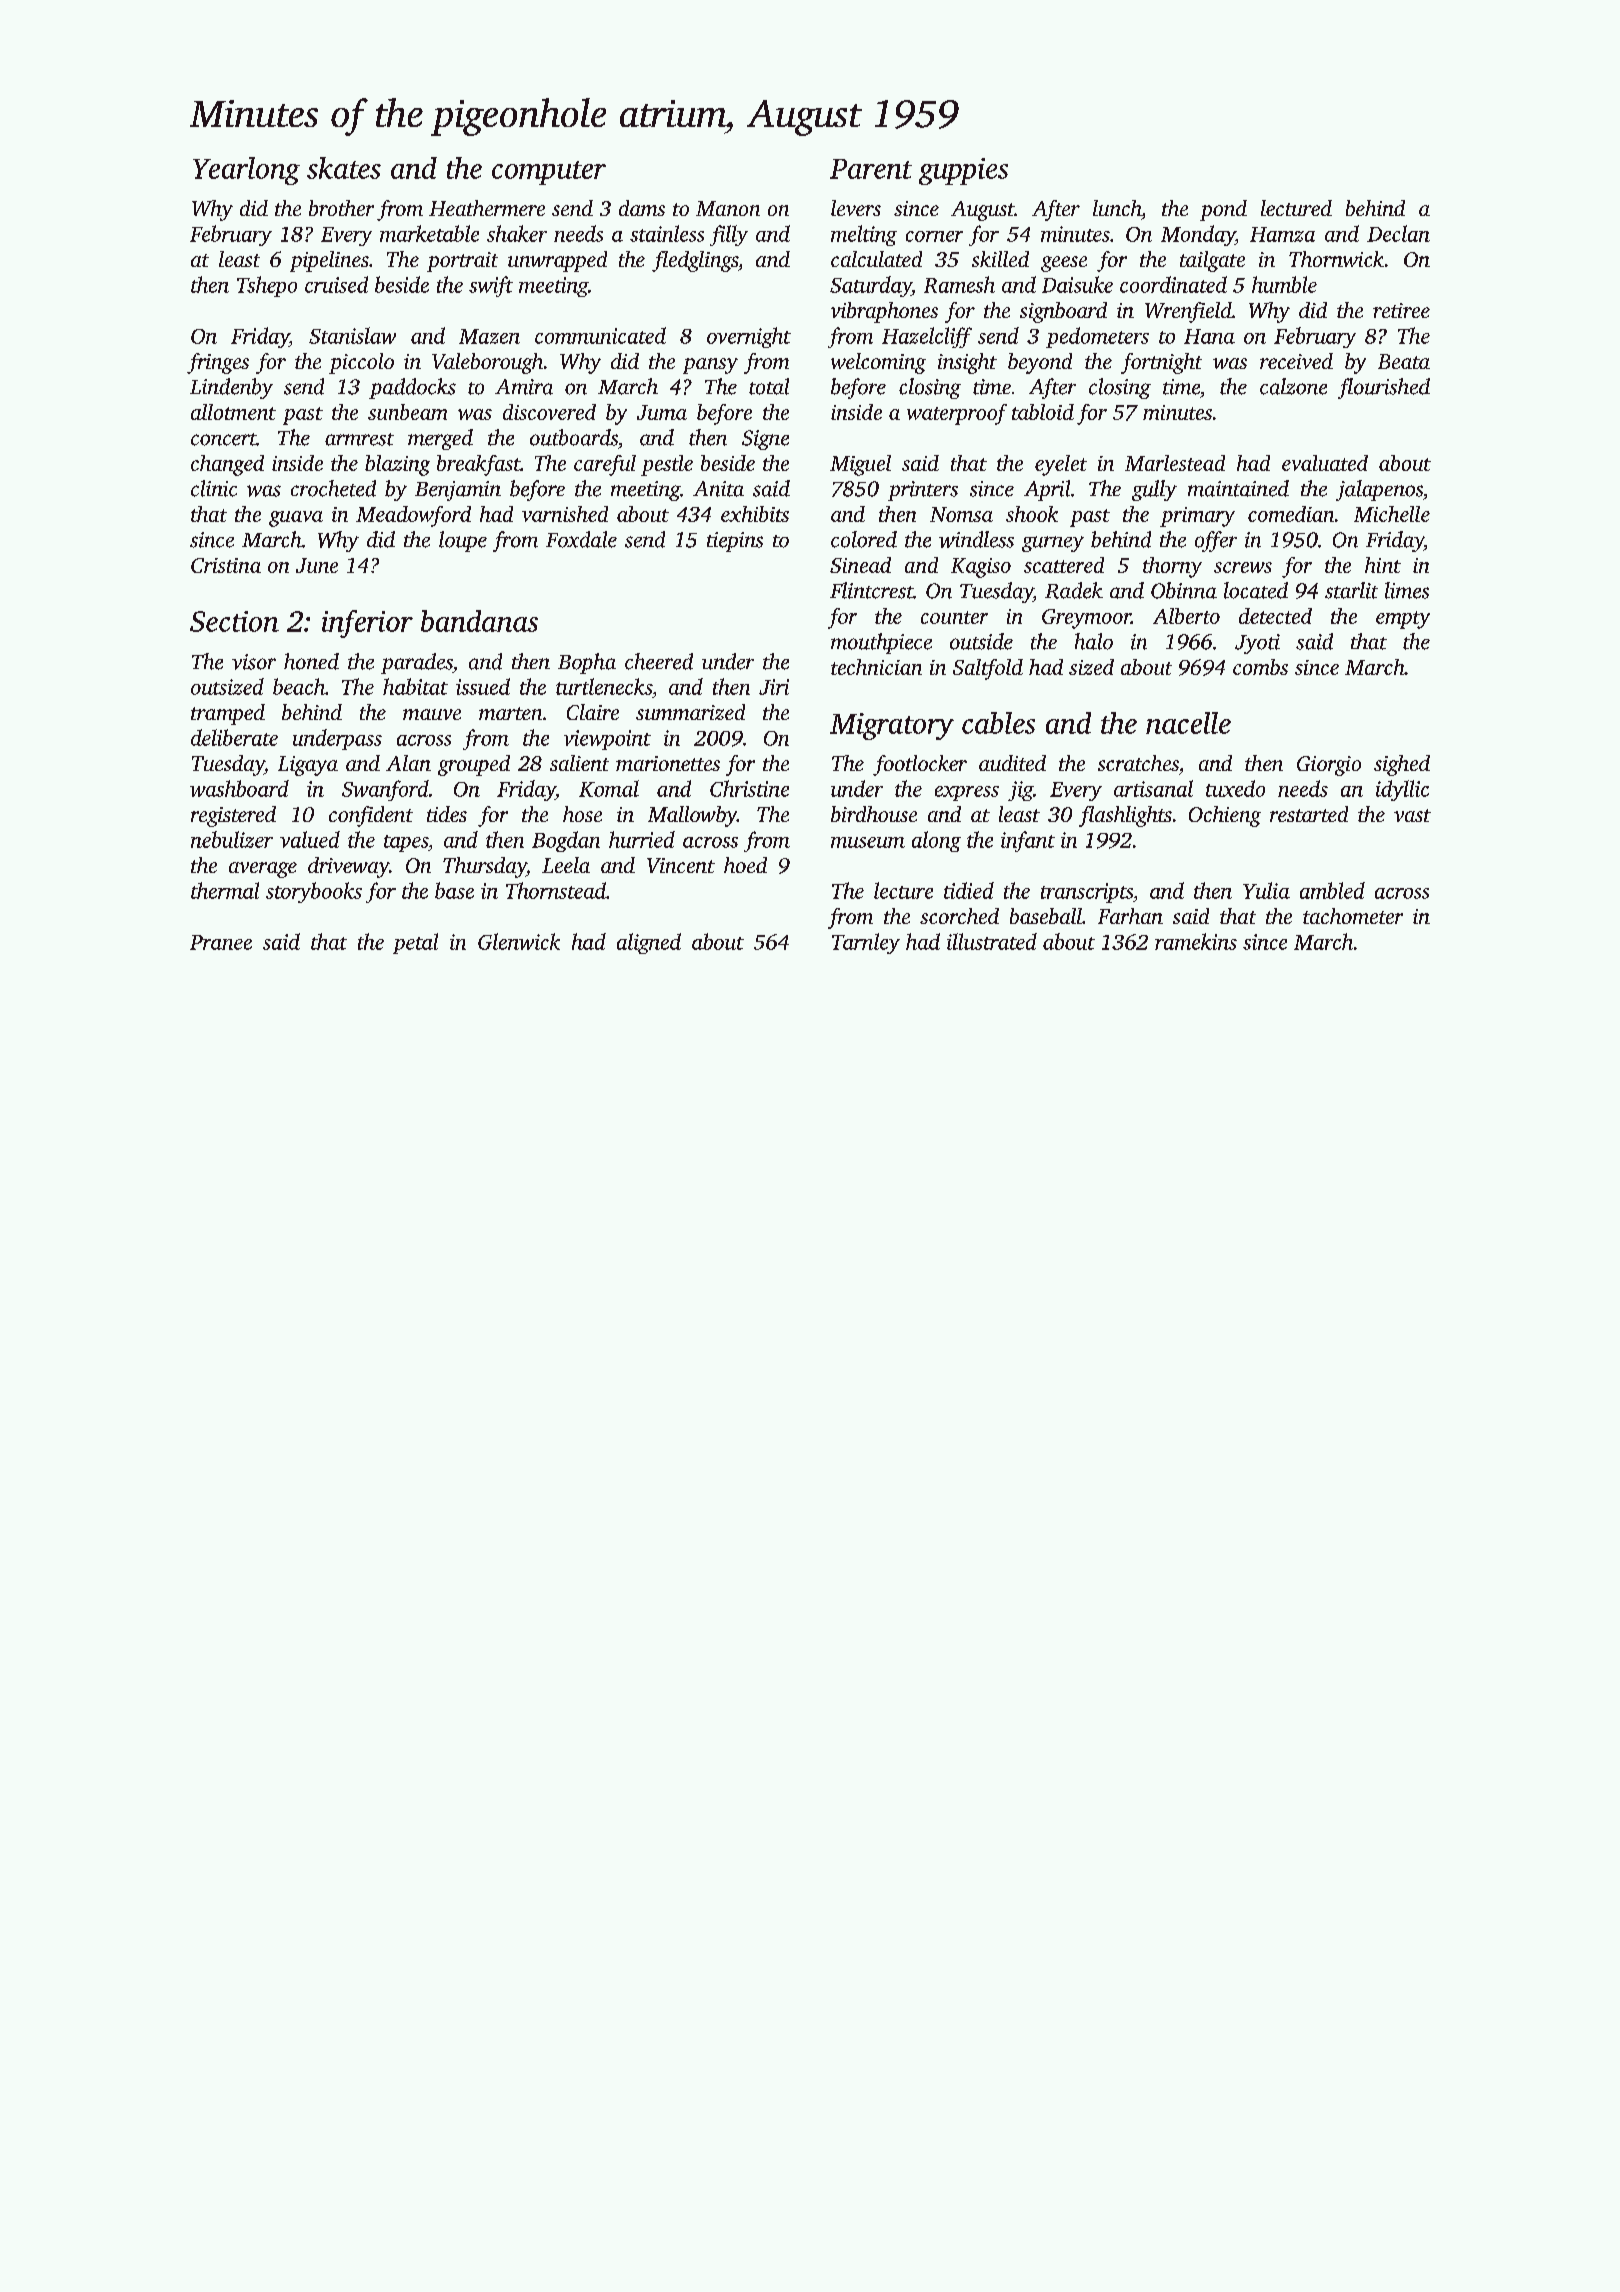  What do you see at coordinates (333, 488) in the document?
I see `crocheted` at bounding box center [333, 488].
